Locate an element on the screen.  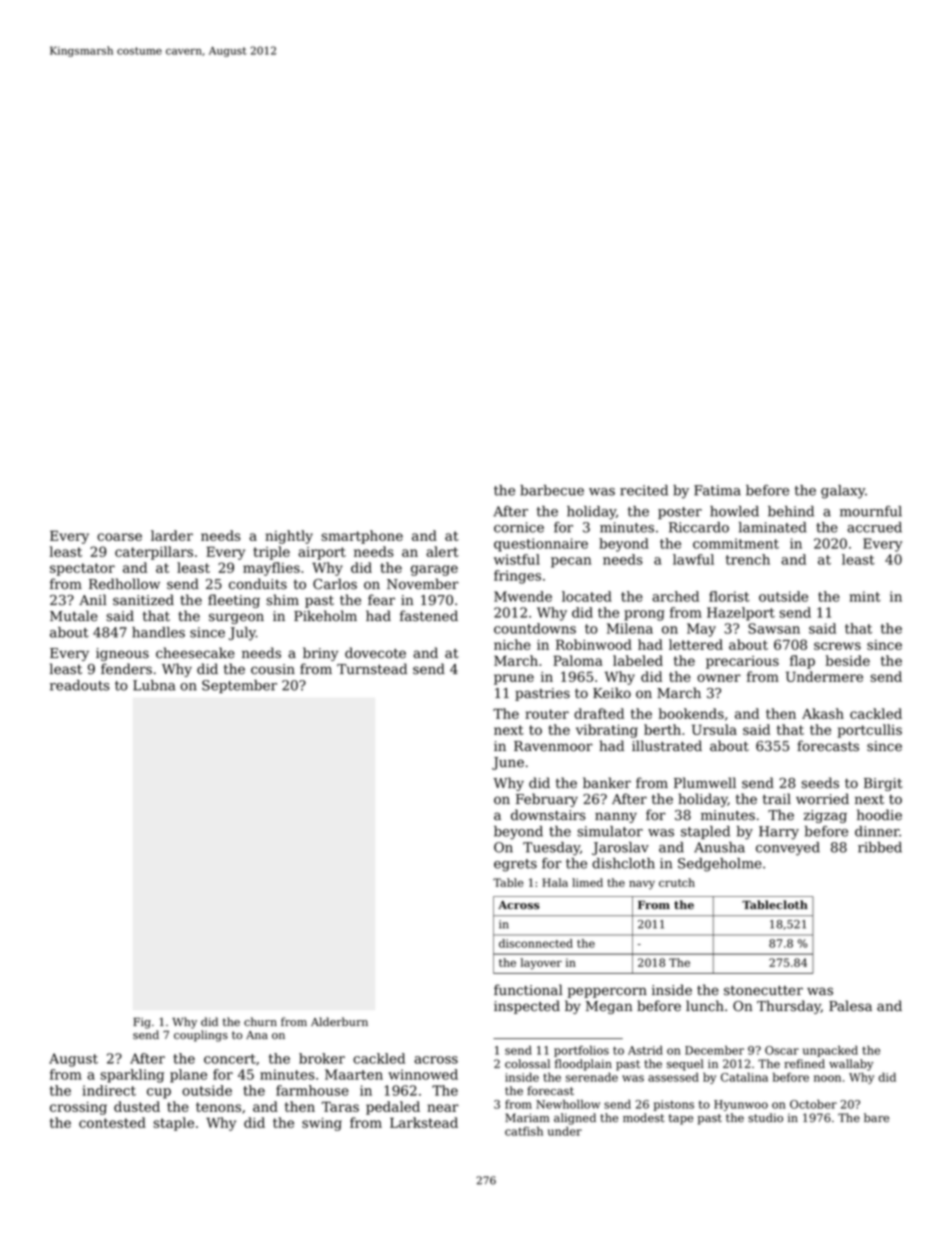
Fatima is located at coordinates (717, 490).
